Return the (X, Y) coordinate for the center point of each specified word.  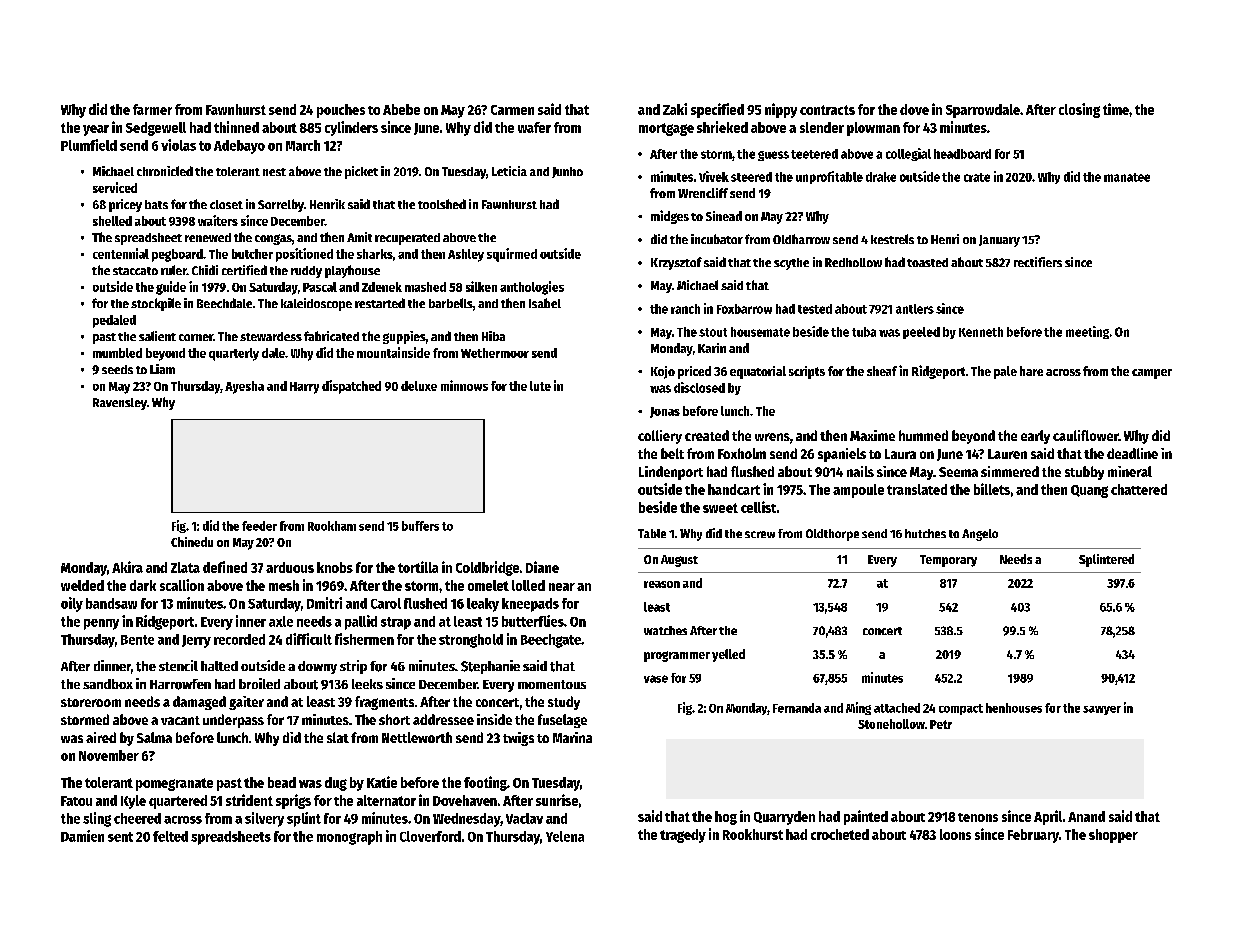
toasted (927, 262)
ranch (685, 309)
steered (751, 177)
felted (170, 836)
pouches (341, 111)
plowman (873, 129)
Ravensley (120, 404)
